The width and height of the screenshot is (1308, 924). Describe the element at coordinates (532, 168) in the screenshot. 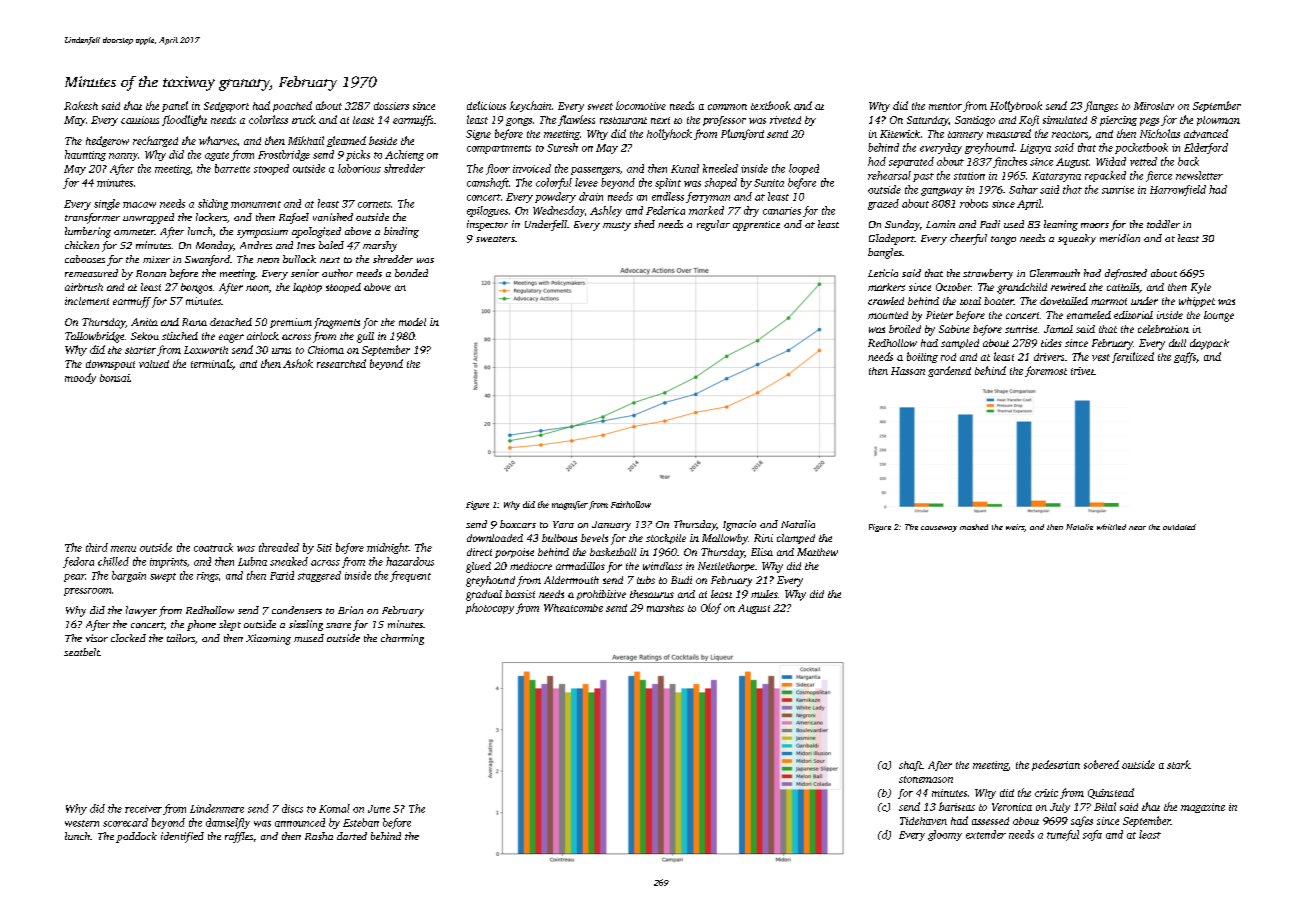

I see `invoiced` at that location.
